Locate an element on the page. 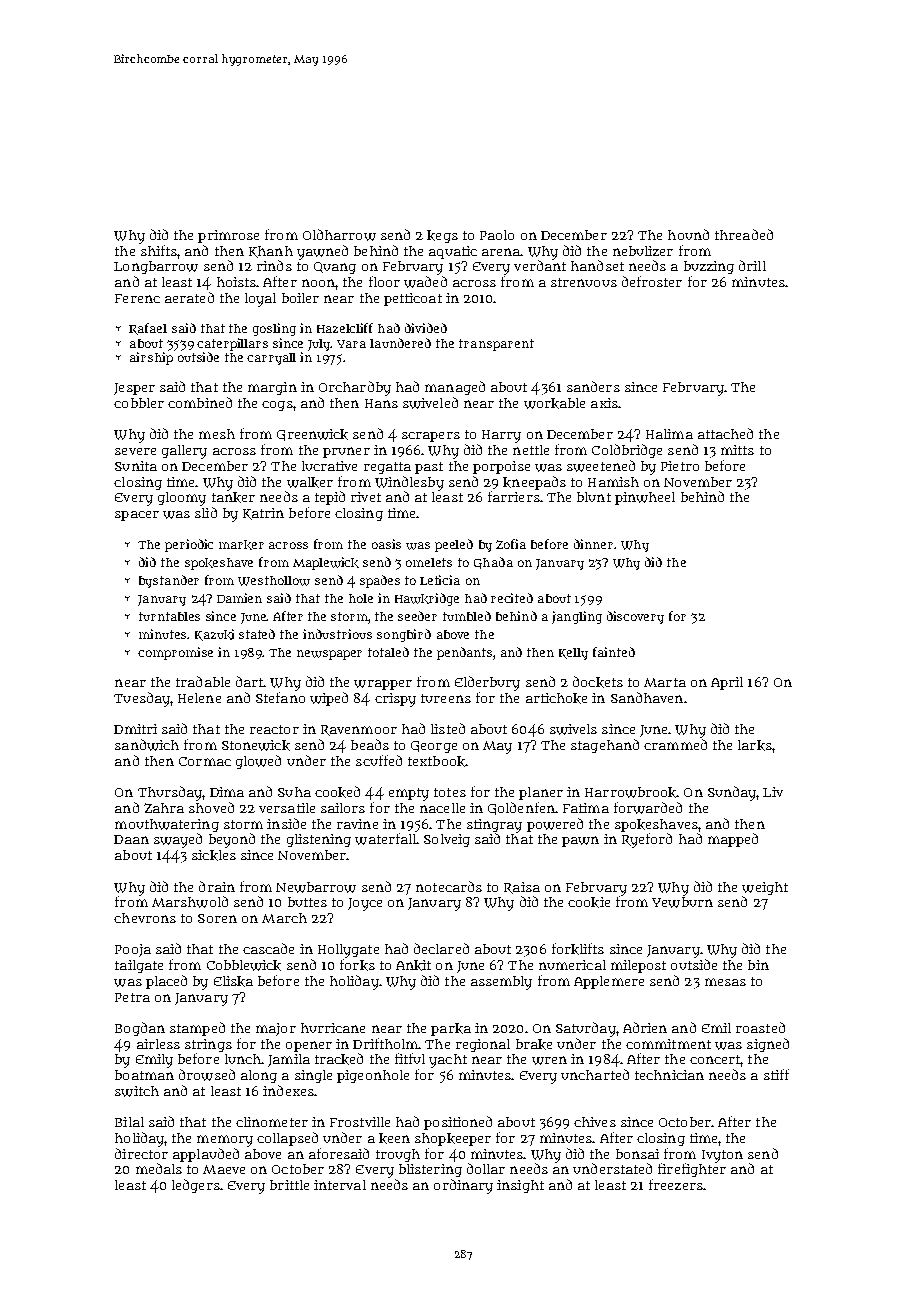 The height and width of the page is (1316, 908). threaded is located at coordinates (744, 234).
